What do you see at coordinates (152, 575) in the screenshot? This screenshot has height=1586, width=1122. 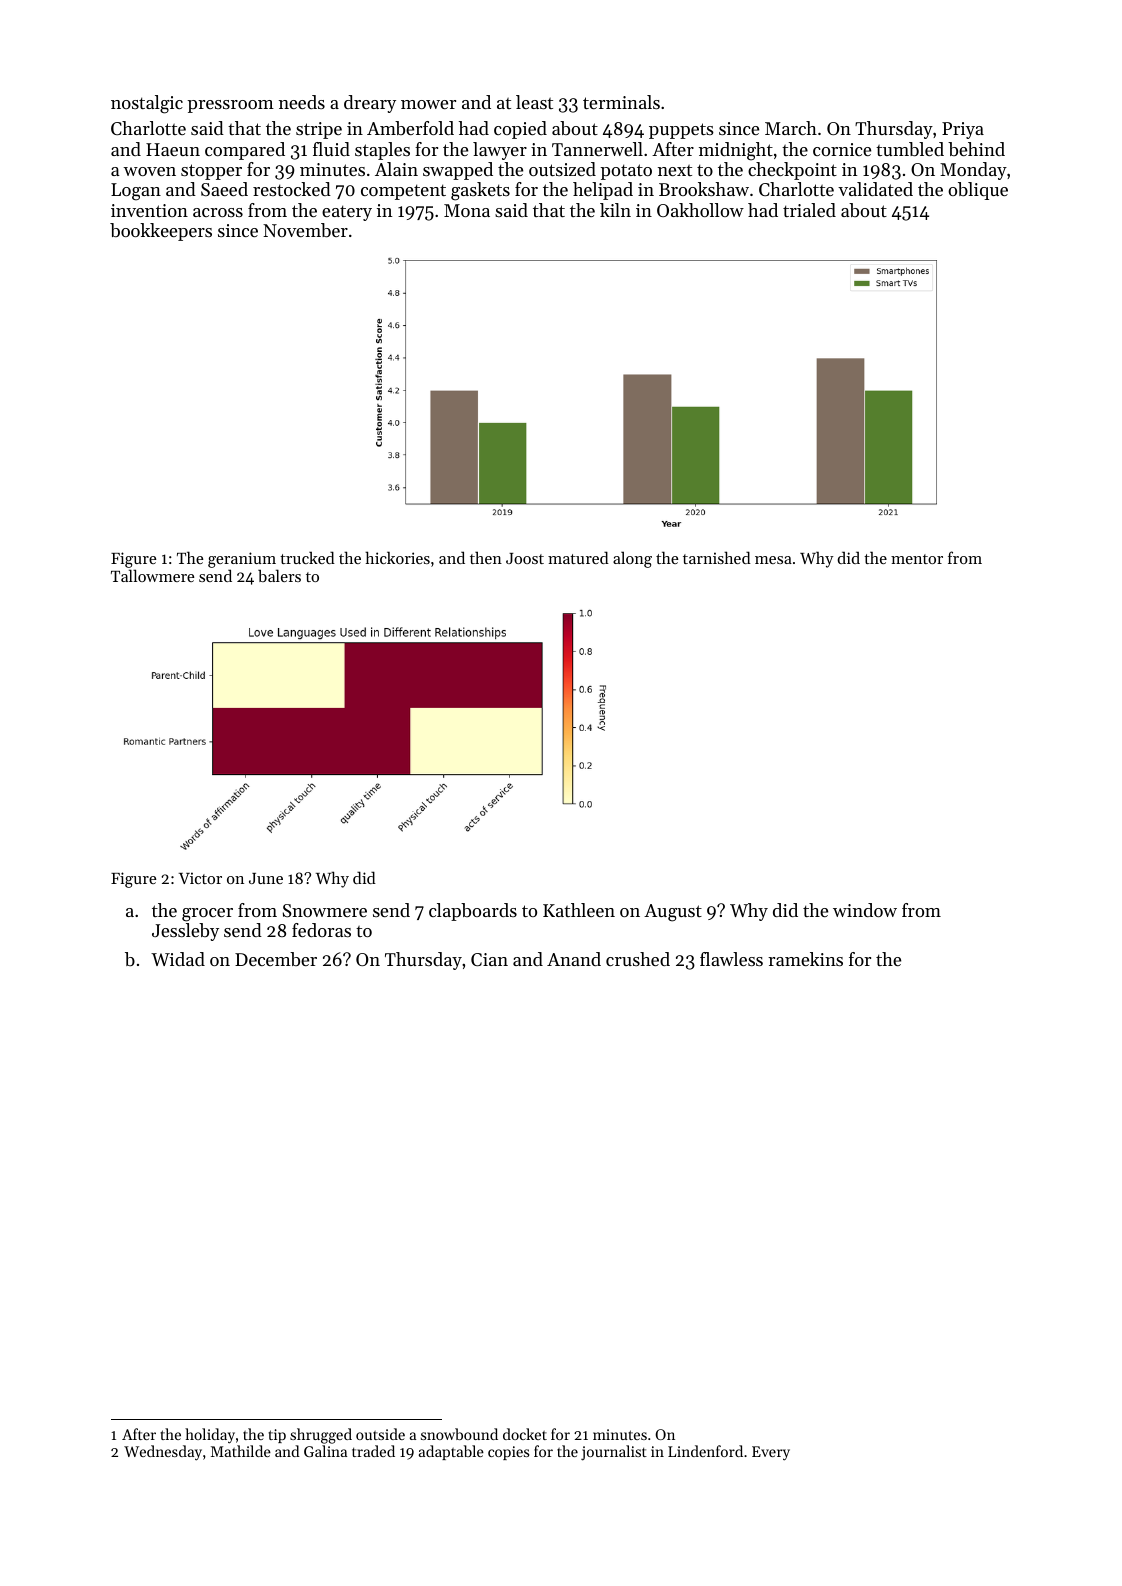 I see `Tallowmere` at bounding box center [152, 575].
